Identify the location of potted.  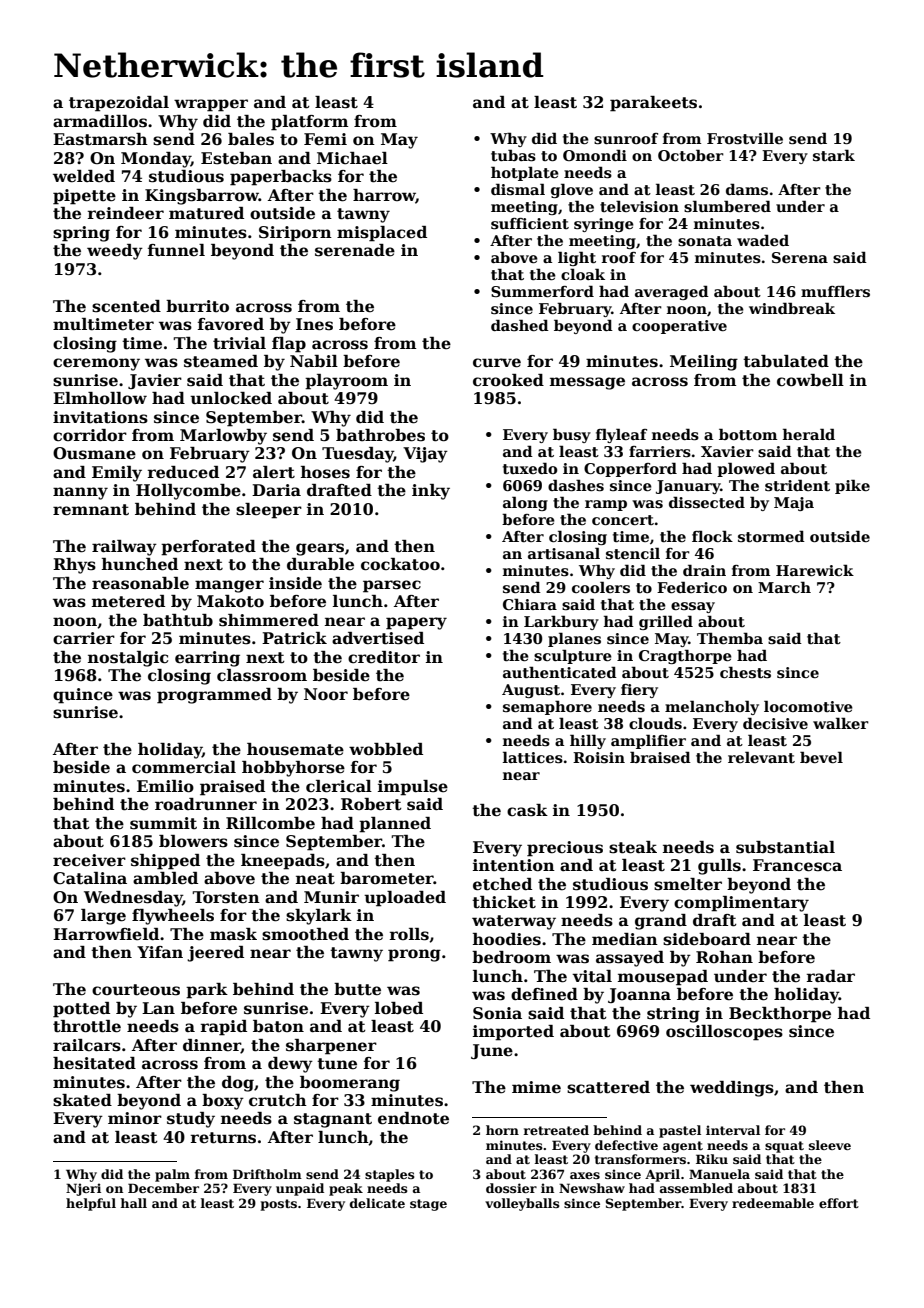
(81, 1010).
